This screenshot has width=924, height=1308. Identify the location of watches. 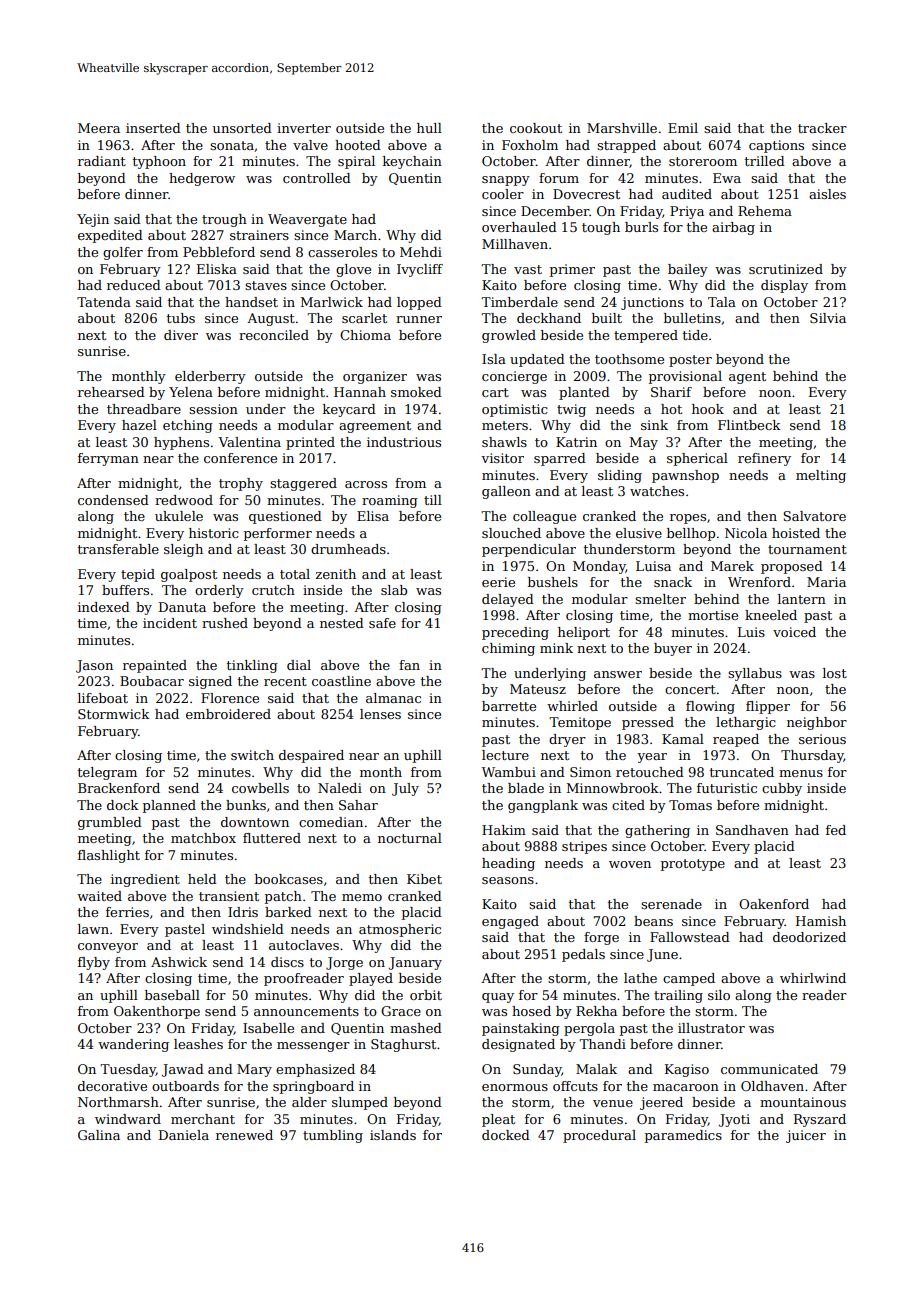
(657, 491).
